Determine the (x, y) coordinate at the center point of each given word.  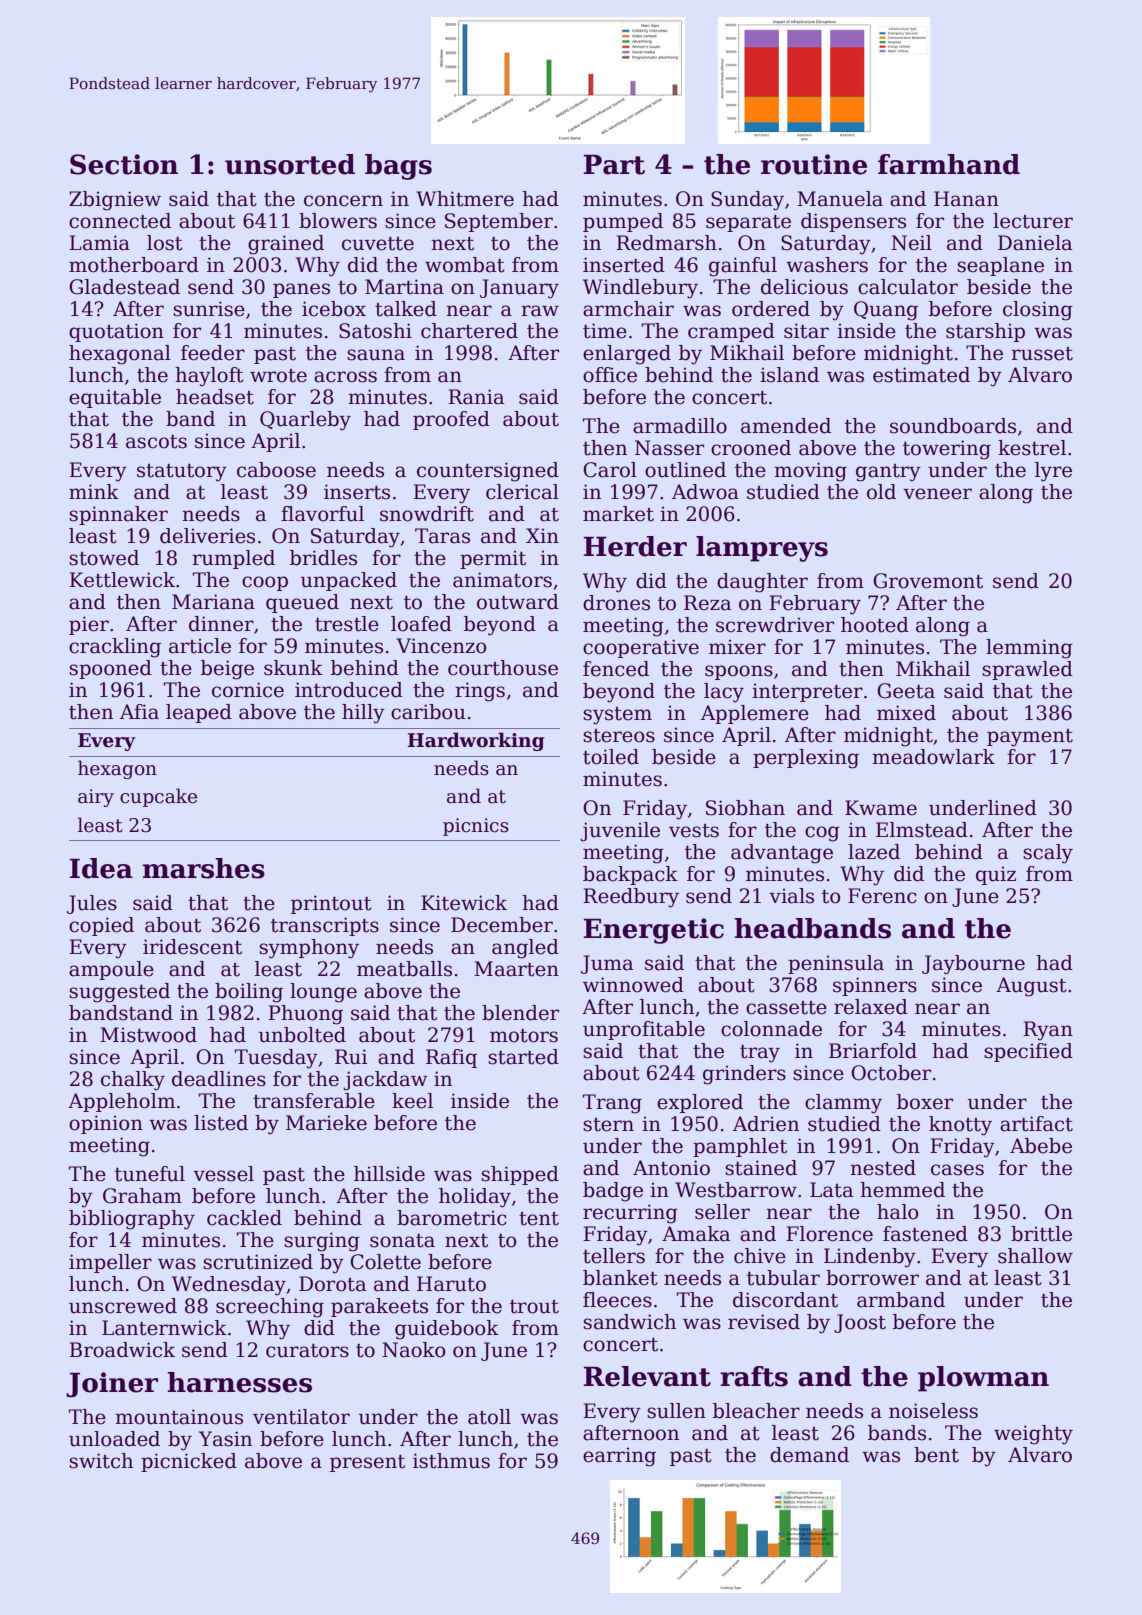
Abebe (1041, 1146)
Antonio (671, 1168)
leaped (199, 713)
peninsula (836, 964)
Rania (476, 397)
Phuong (305, 1015)
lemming (1029, 649)
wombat (465, 265)
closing (1038, 311)
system (617, 716)
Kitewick (464, 903)
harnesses (239, 1382)
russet (1042, 354)
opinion (106, 1124)
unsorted (290, 164)
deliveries (207, 536)
